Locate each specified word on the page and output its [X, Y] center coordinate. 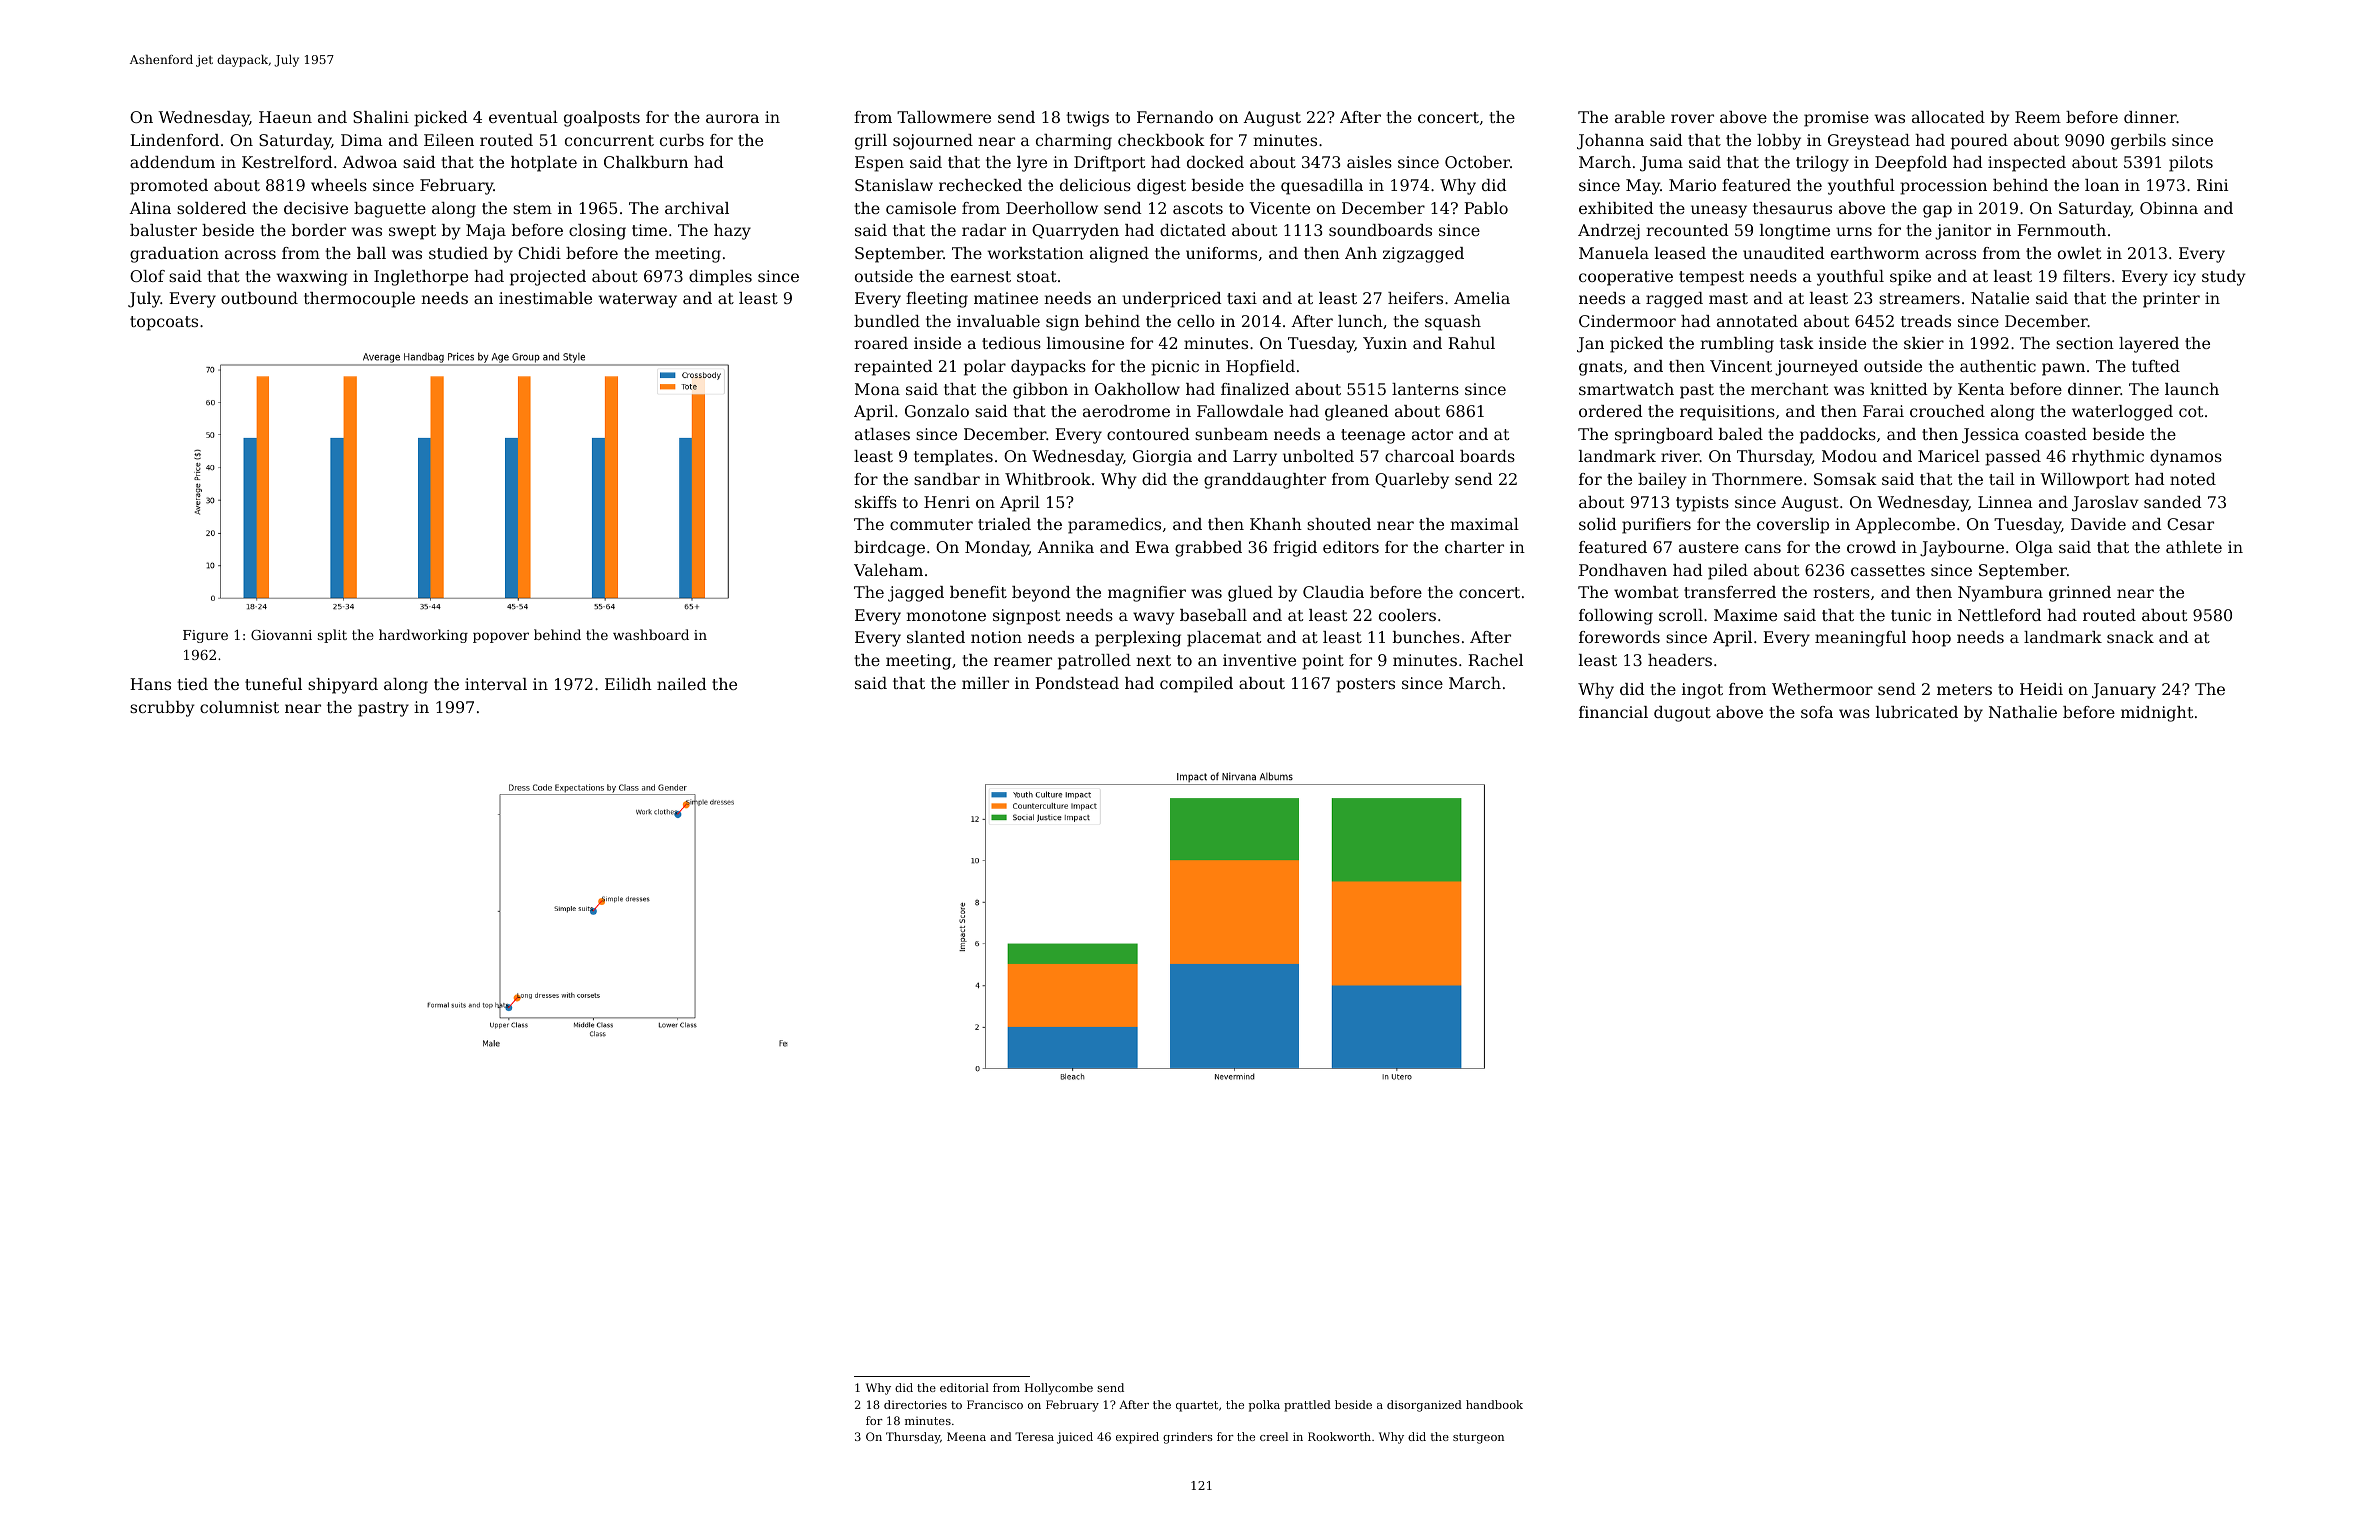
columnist [239, 707]
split [332, 636]
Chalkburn [646, 162]
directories [915, 1404]
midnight [2157, 714]
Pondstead [1077, 683]
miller [985, 683]
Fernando [1175, 117]
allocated [1948, 117]
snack [2130, 637]
